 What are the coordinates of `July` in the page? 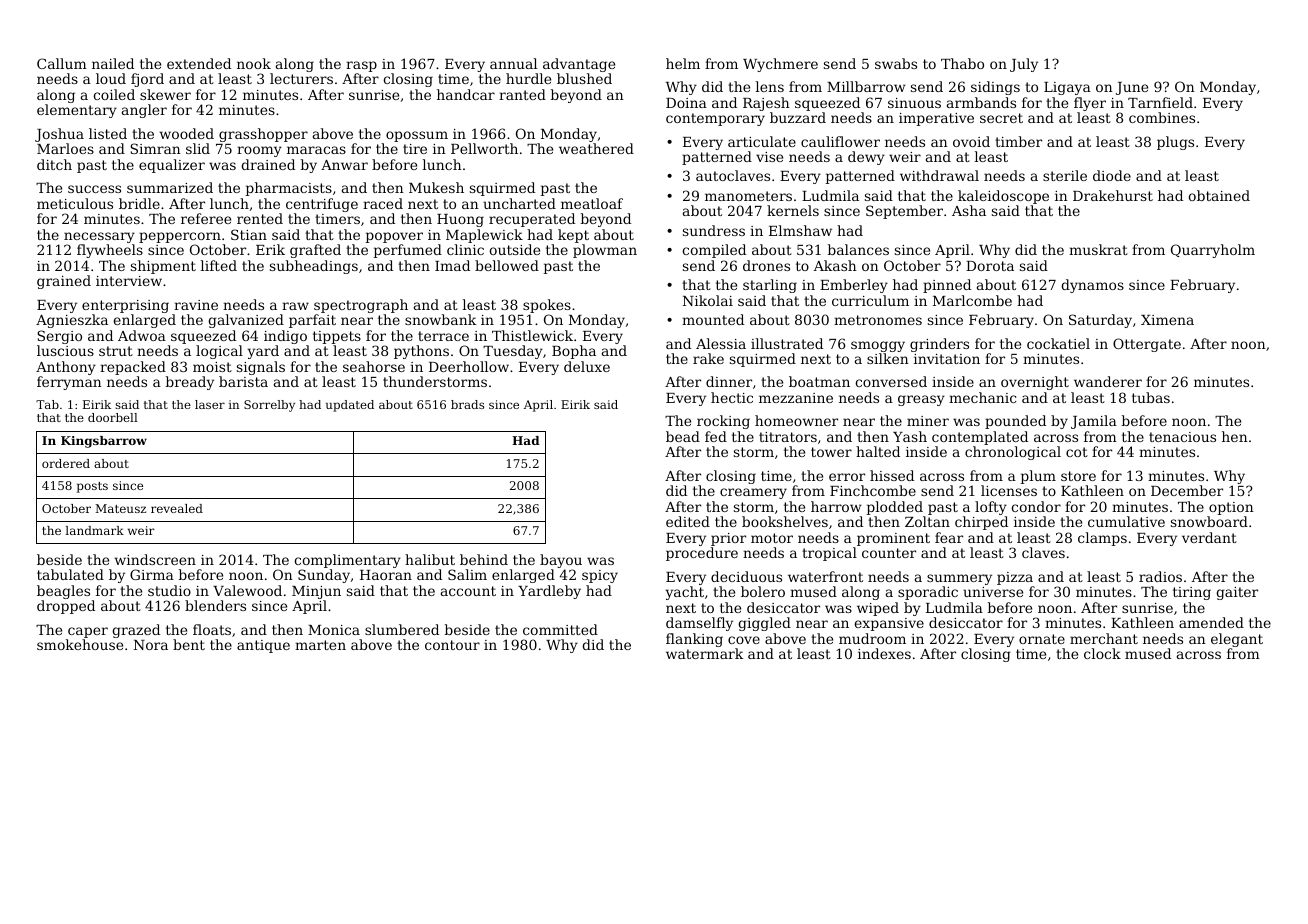 It's located at (1024, 65).
